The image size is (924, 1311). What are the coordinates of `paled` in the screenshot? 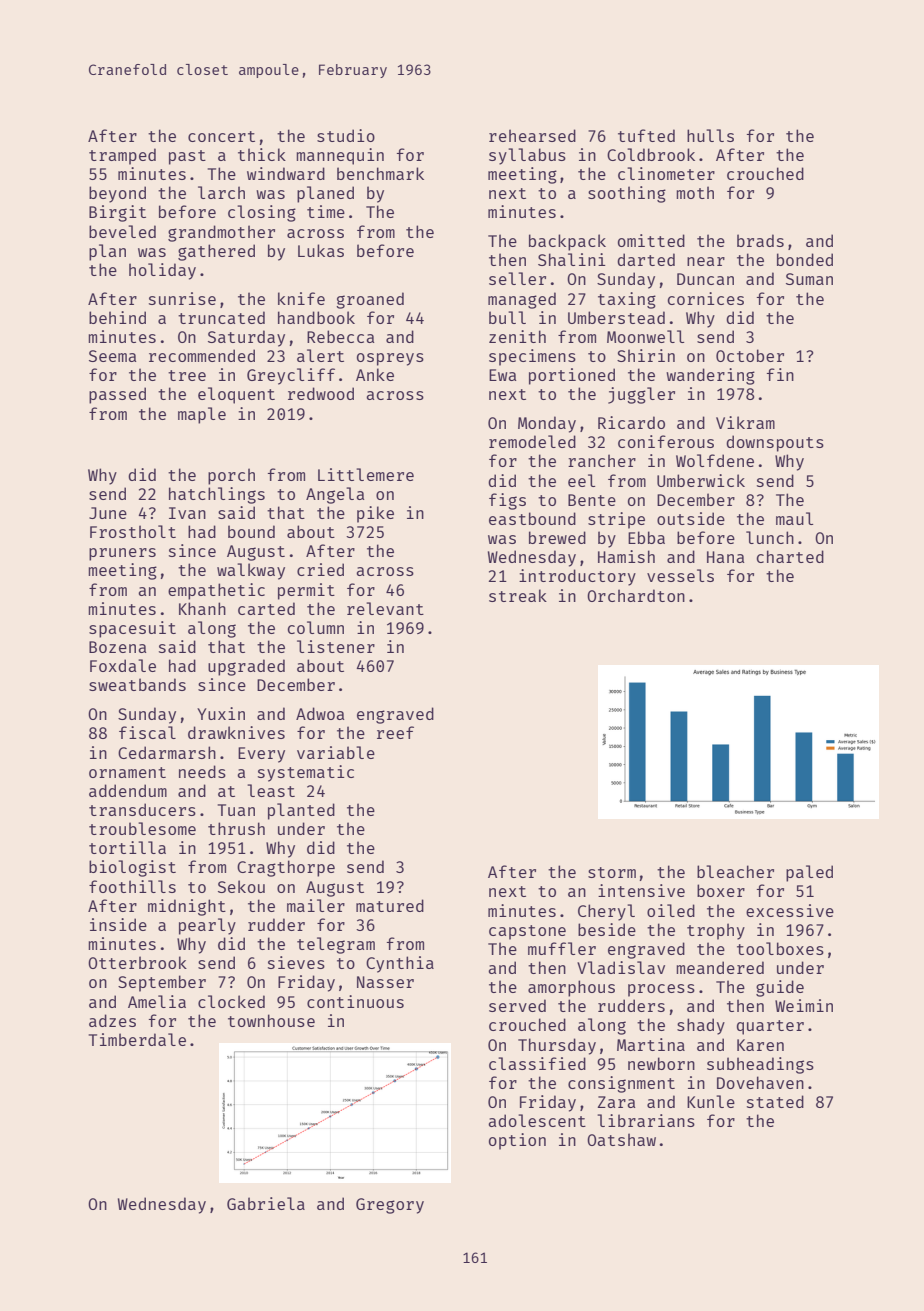 It's located at (809, 873).
